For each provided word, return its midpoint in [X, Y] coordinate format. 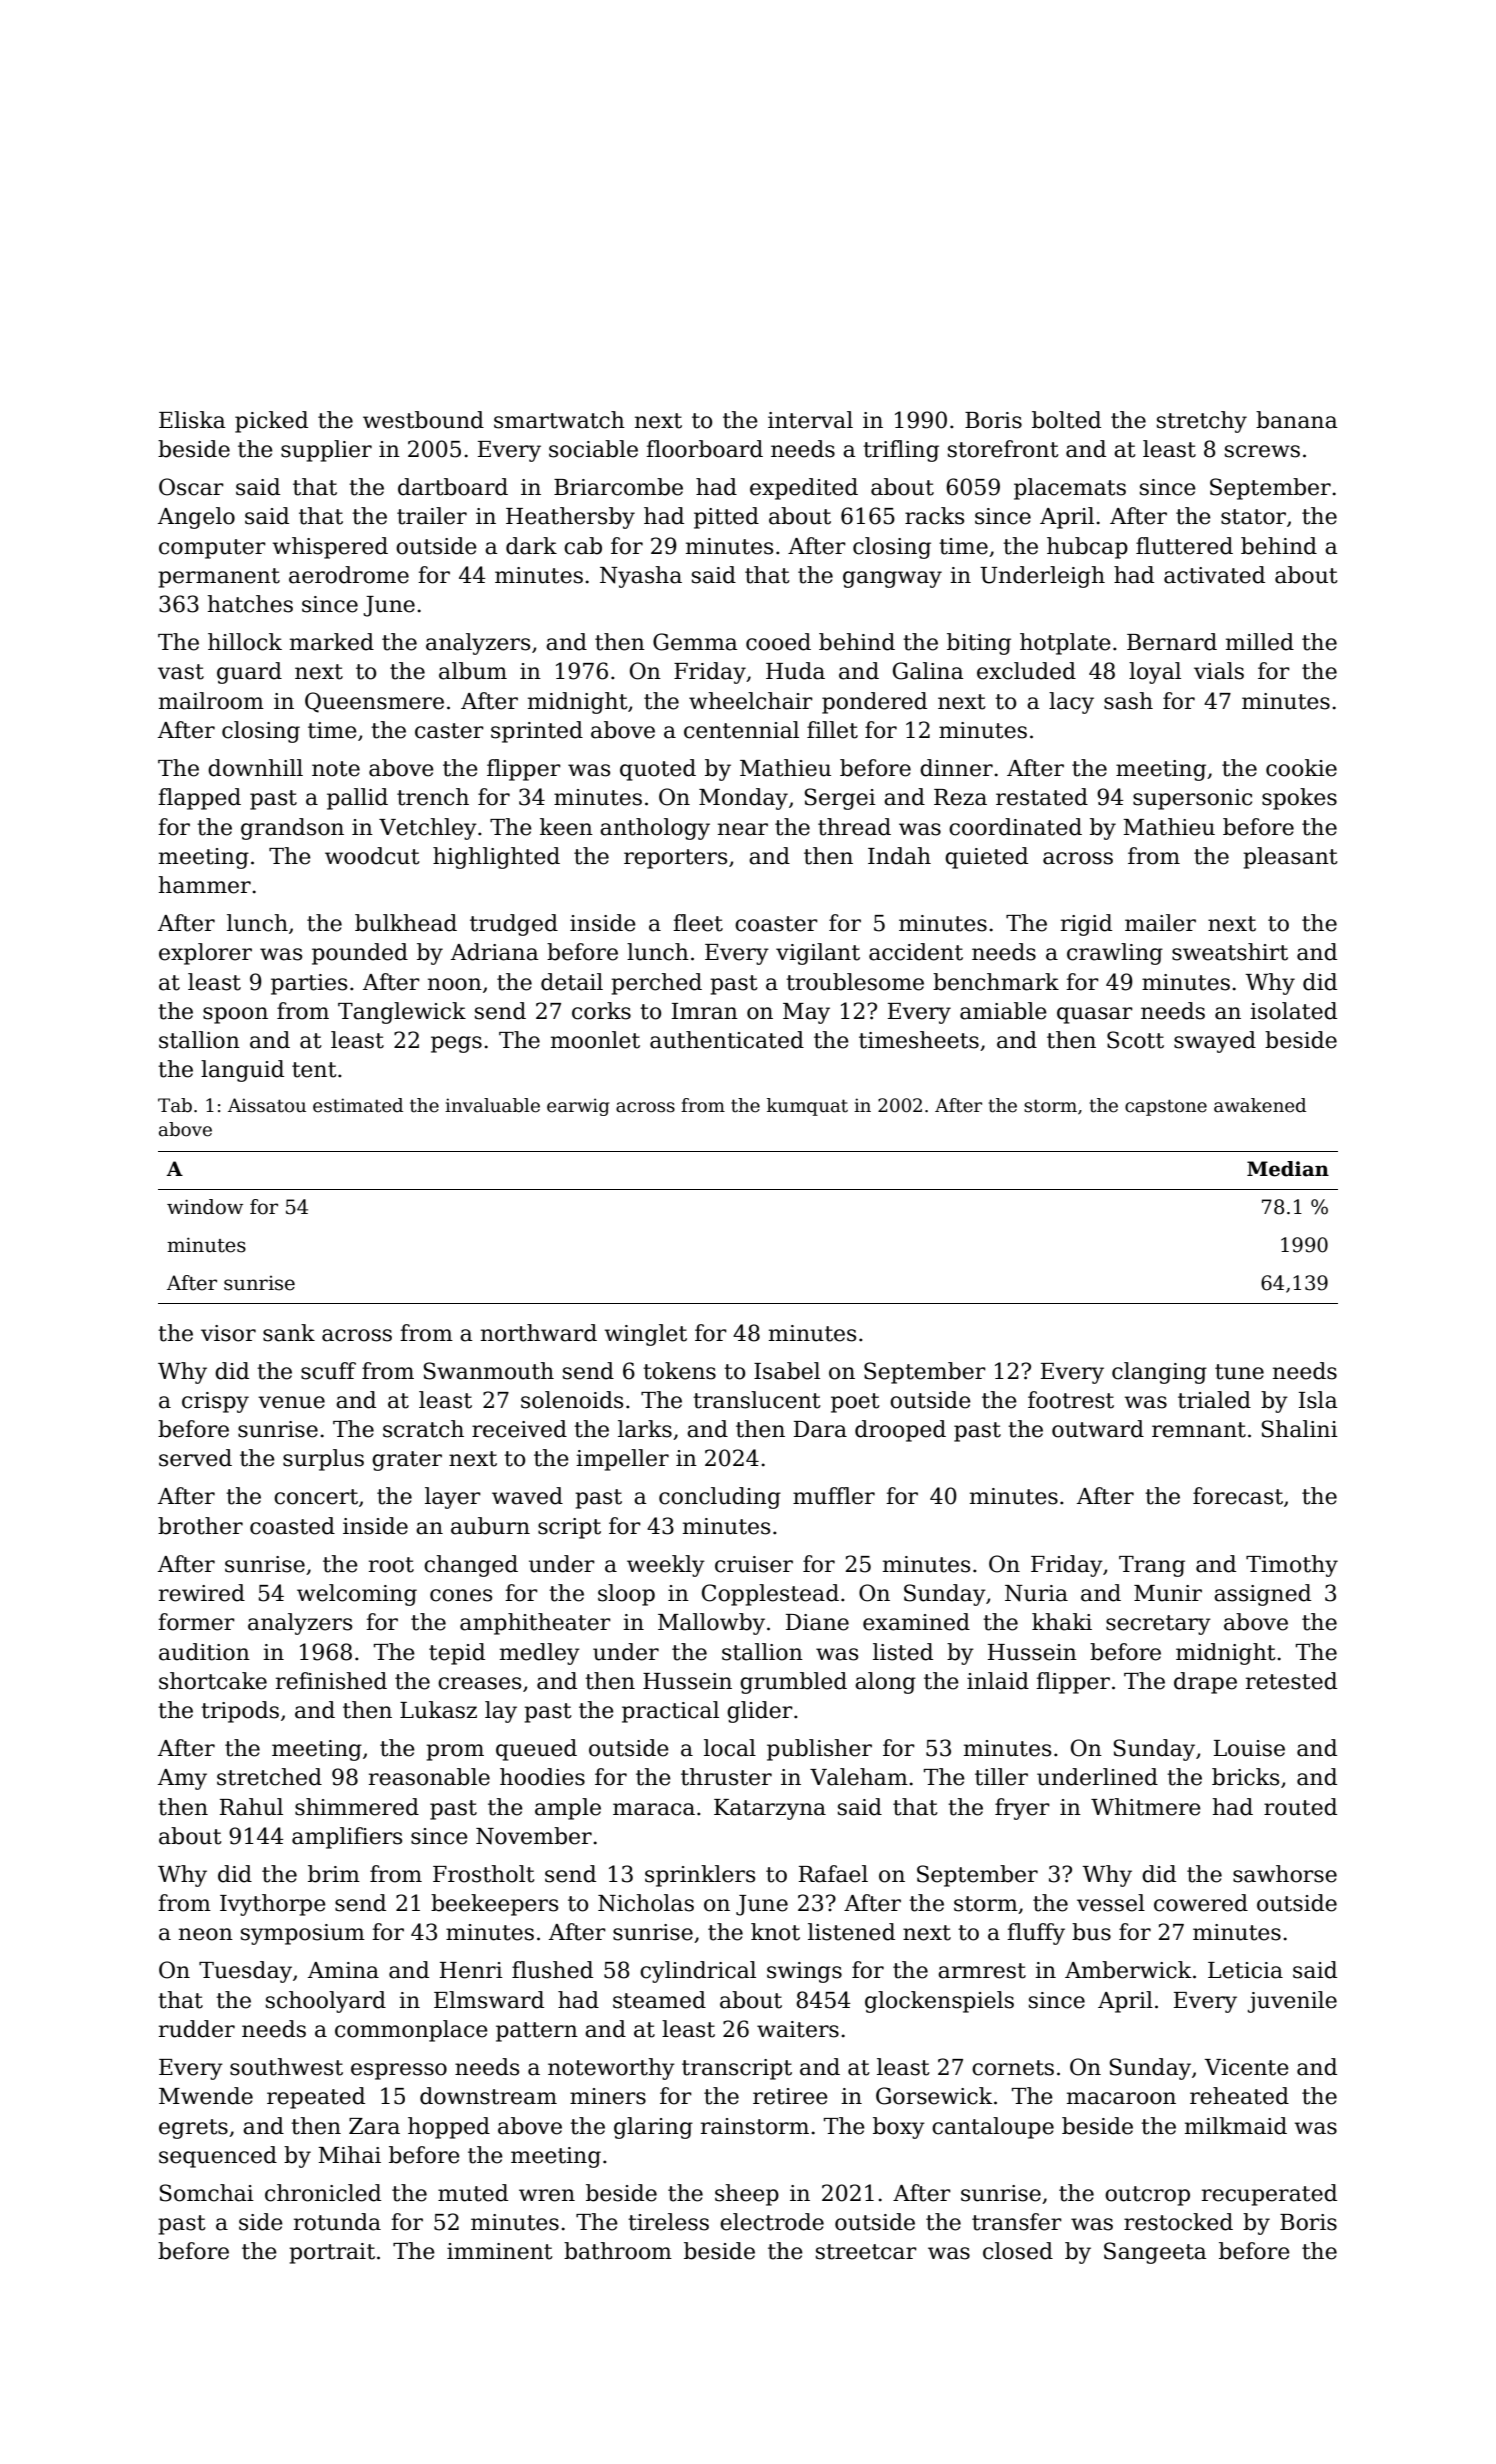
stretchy [1202, 422]
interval [810, 420]
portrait [332, 2253]
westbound [423, 420]
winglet [645, 1335]
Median [1288, 1169]
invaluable [492, 1105]
